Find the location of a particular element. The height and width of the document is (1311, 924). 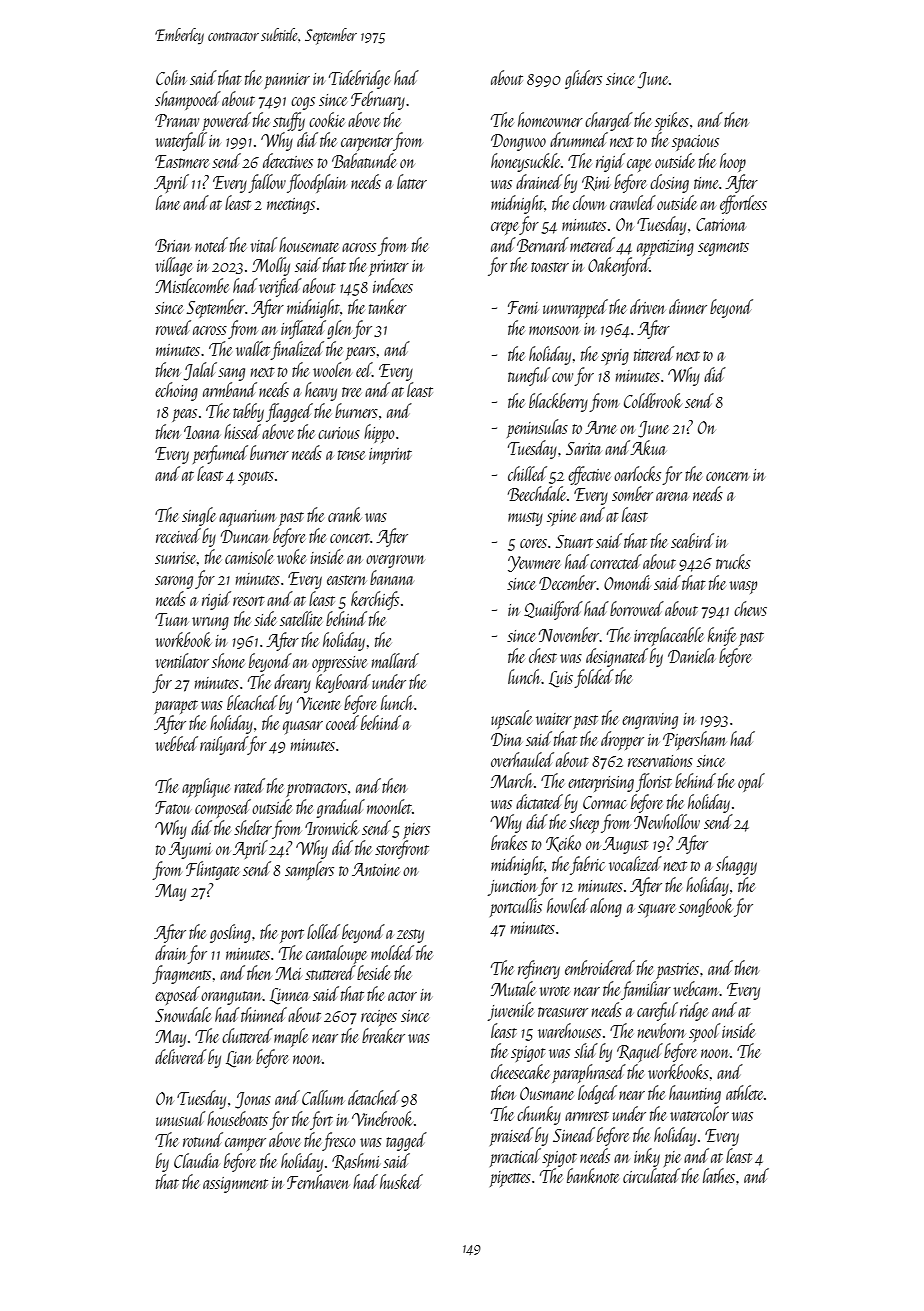

resort is located at coordinates (249, 601).
